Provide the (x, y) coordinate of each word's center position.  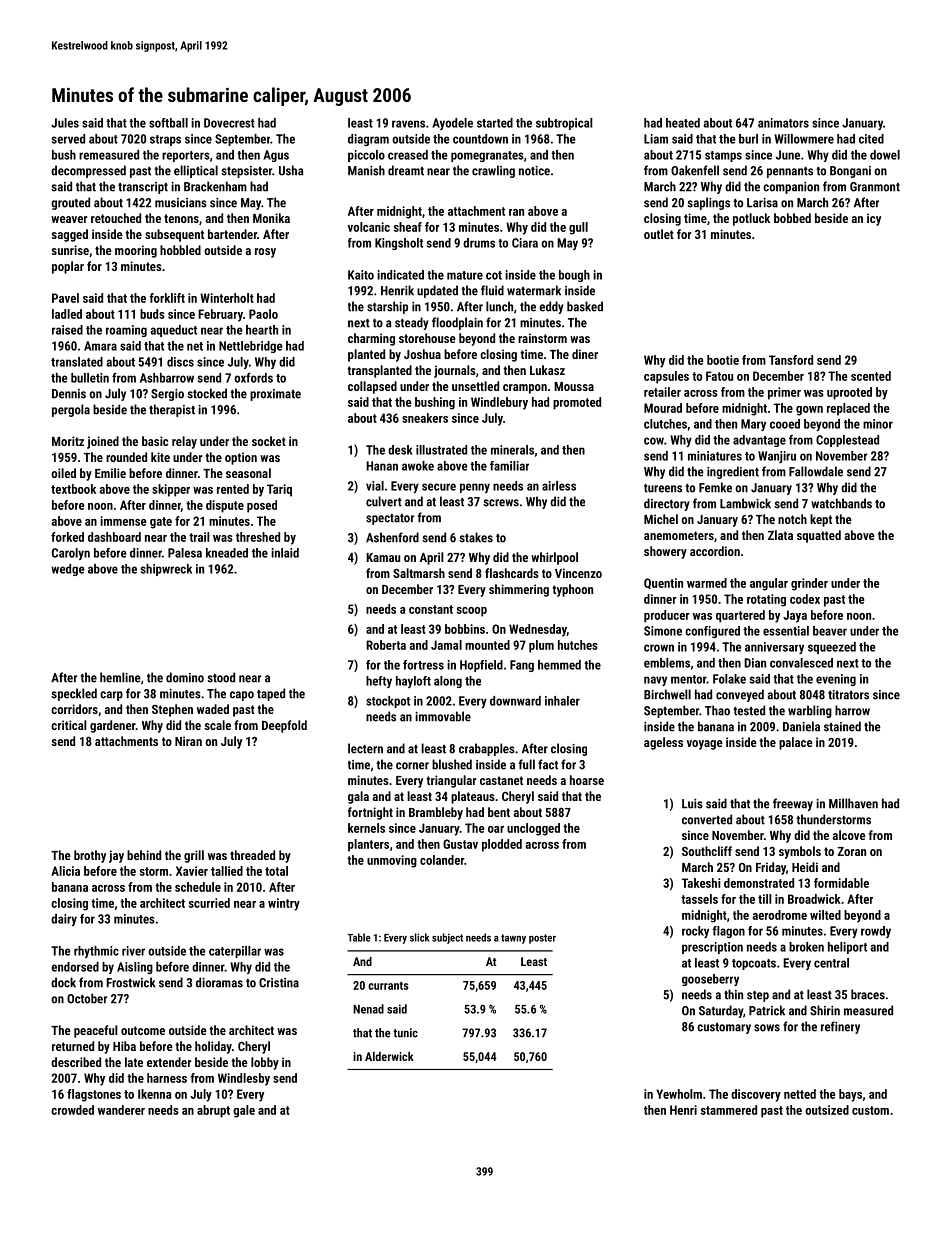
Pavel (65, 298)
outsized (827, 1110)
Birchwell (667, 694)
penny (475, 488)
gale (244, 1111)
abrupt (213, 1111)
